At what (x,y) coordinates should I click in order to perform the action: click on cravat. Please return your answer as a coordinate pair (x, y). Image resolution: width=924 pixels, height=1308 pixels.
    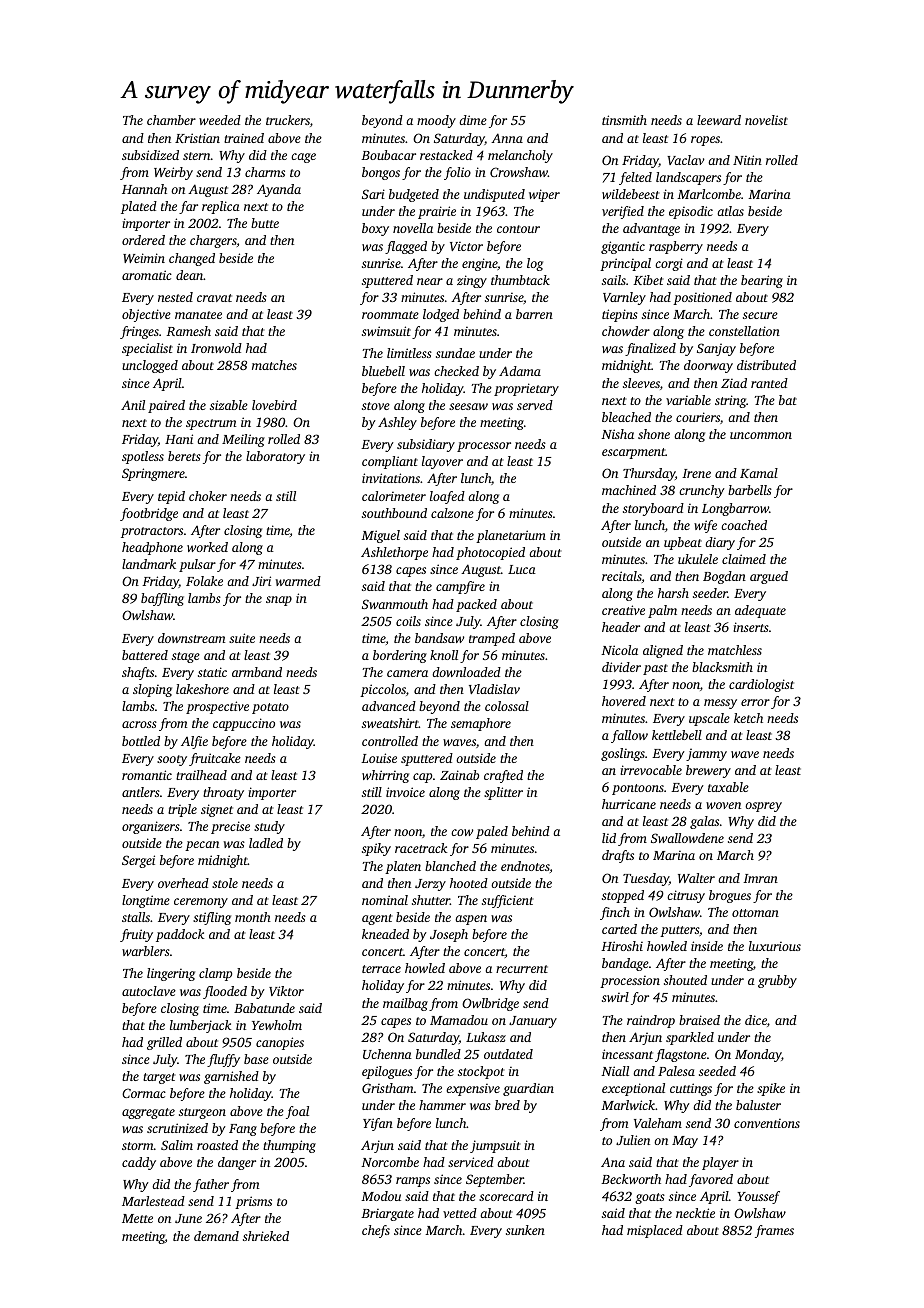
    Looking at the image, I should click on (214, 298).
